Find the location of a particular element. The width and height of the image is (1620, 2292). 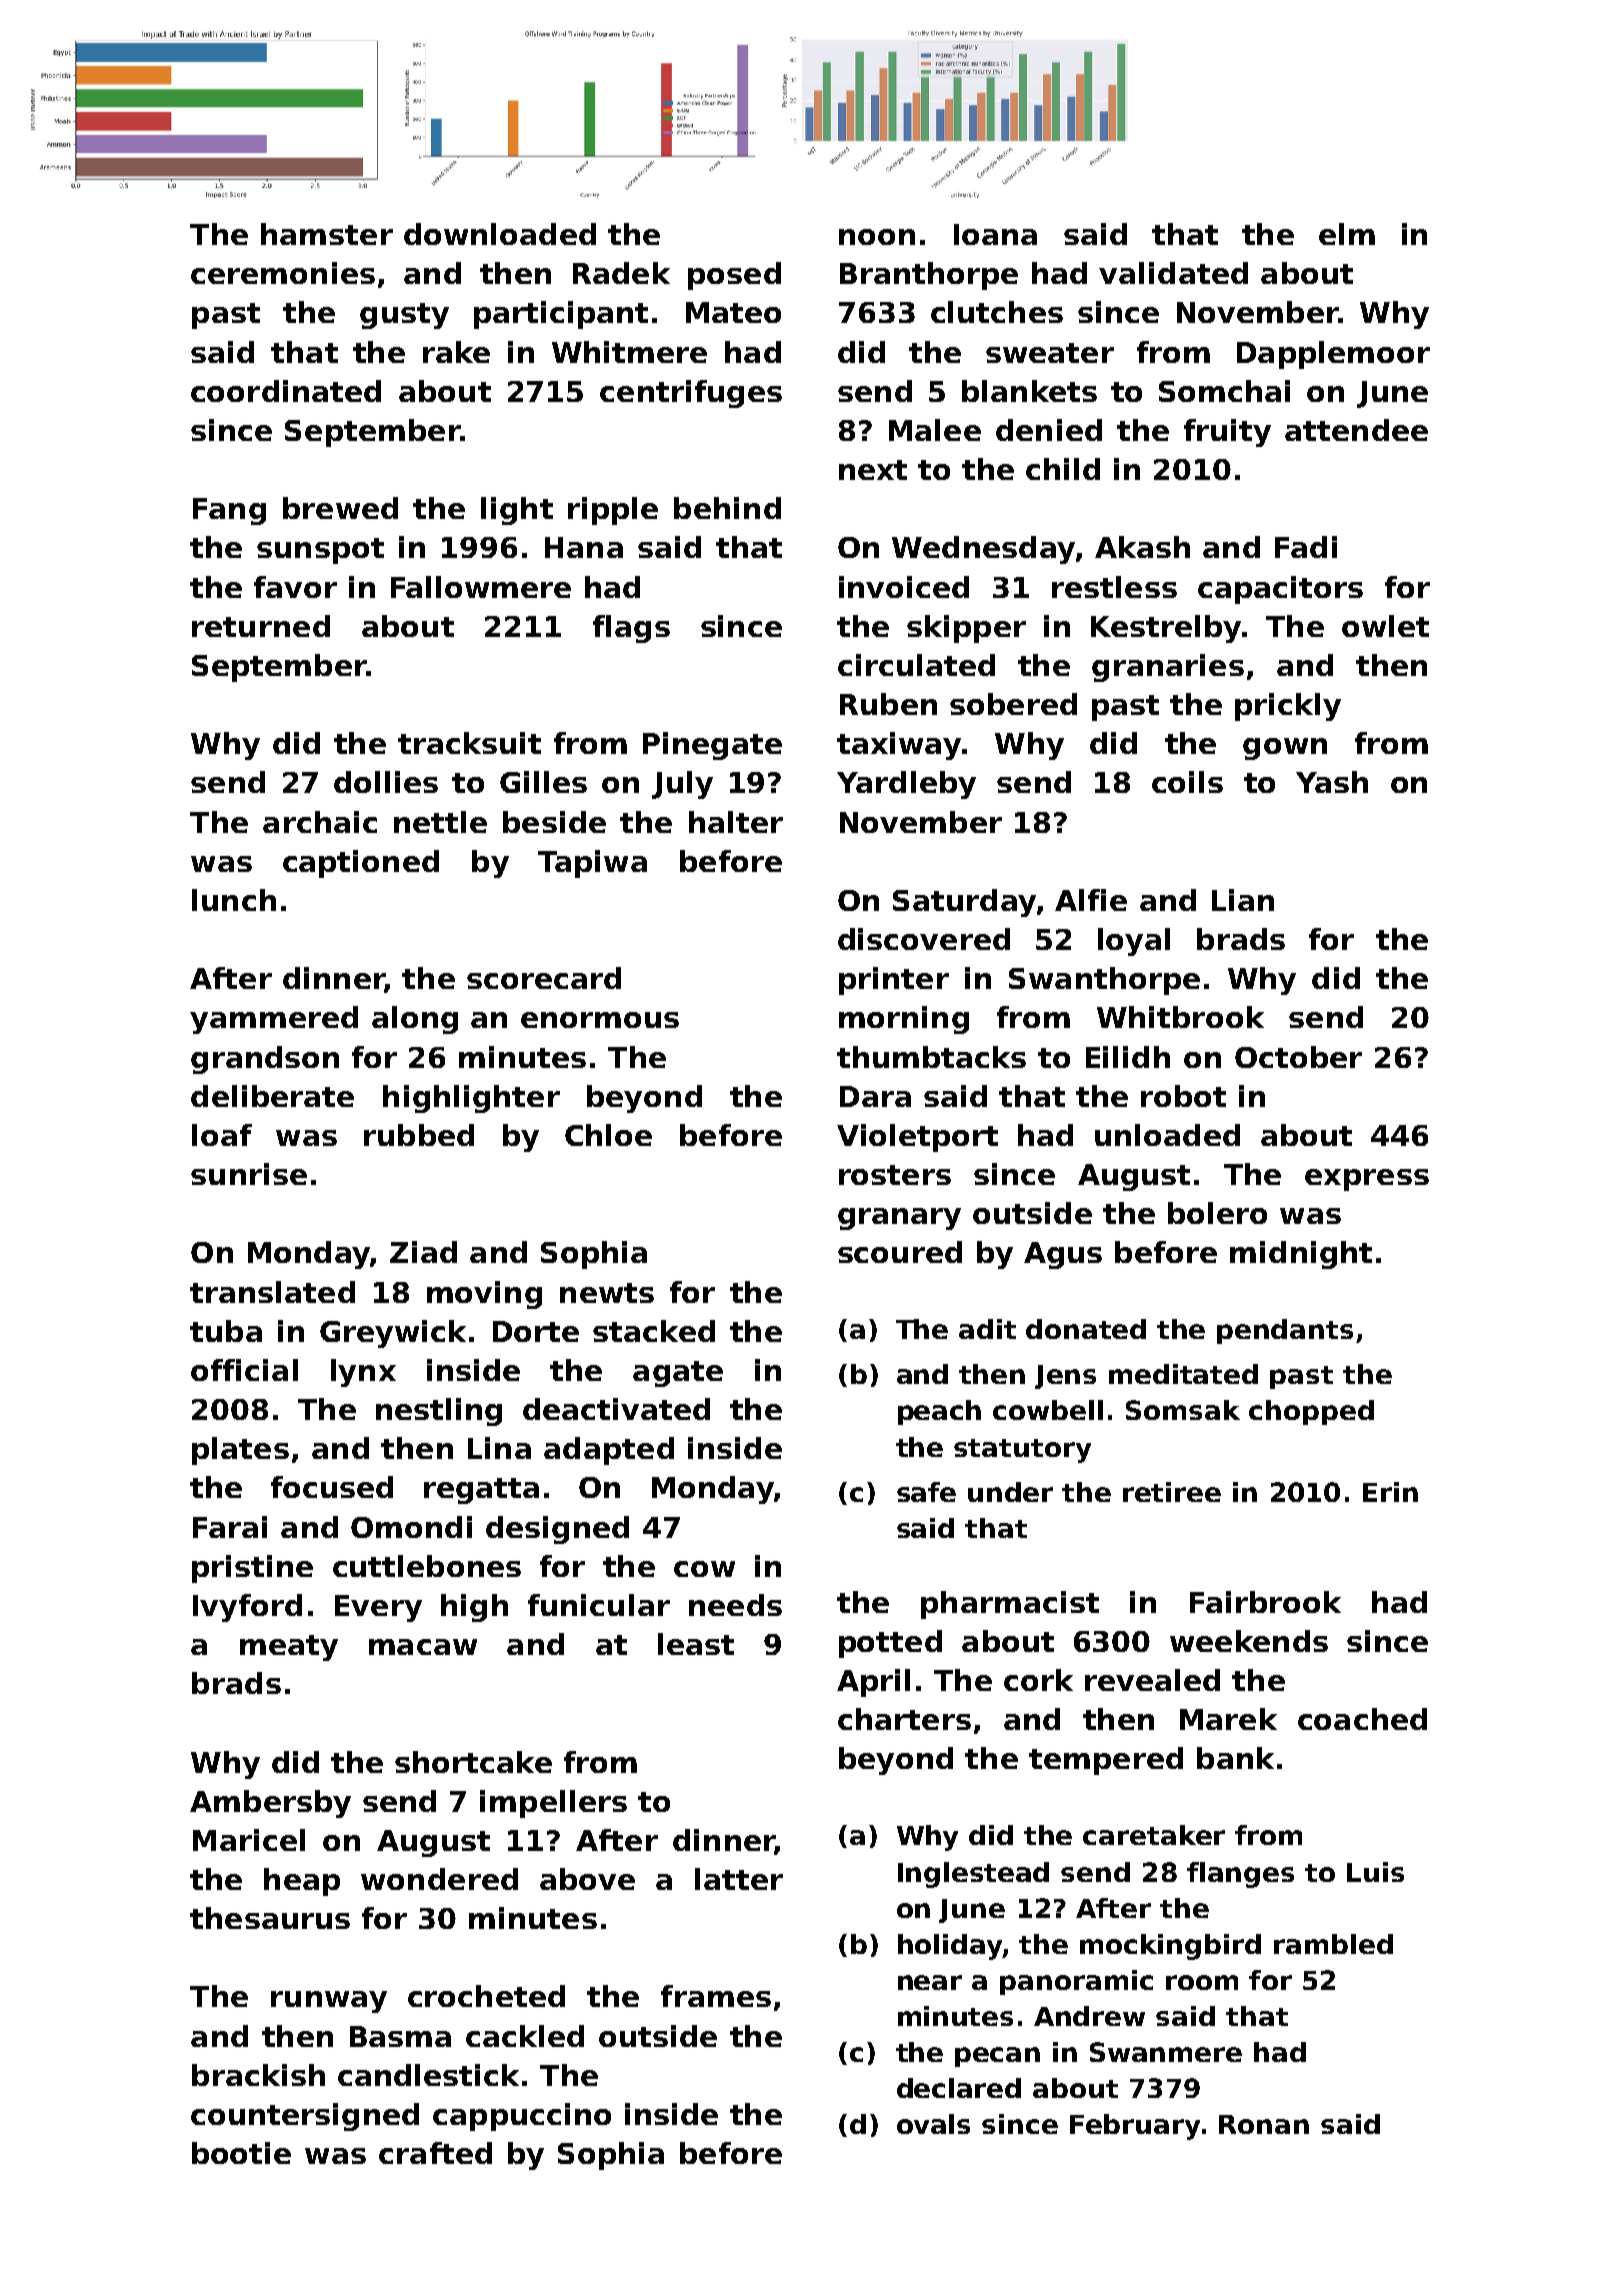

potted is located at coordinates (890, 1644).
